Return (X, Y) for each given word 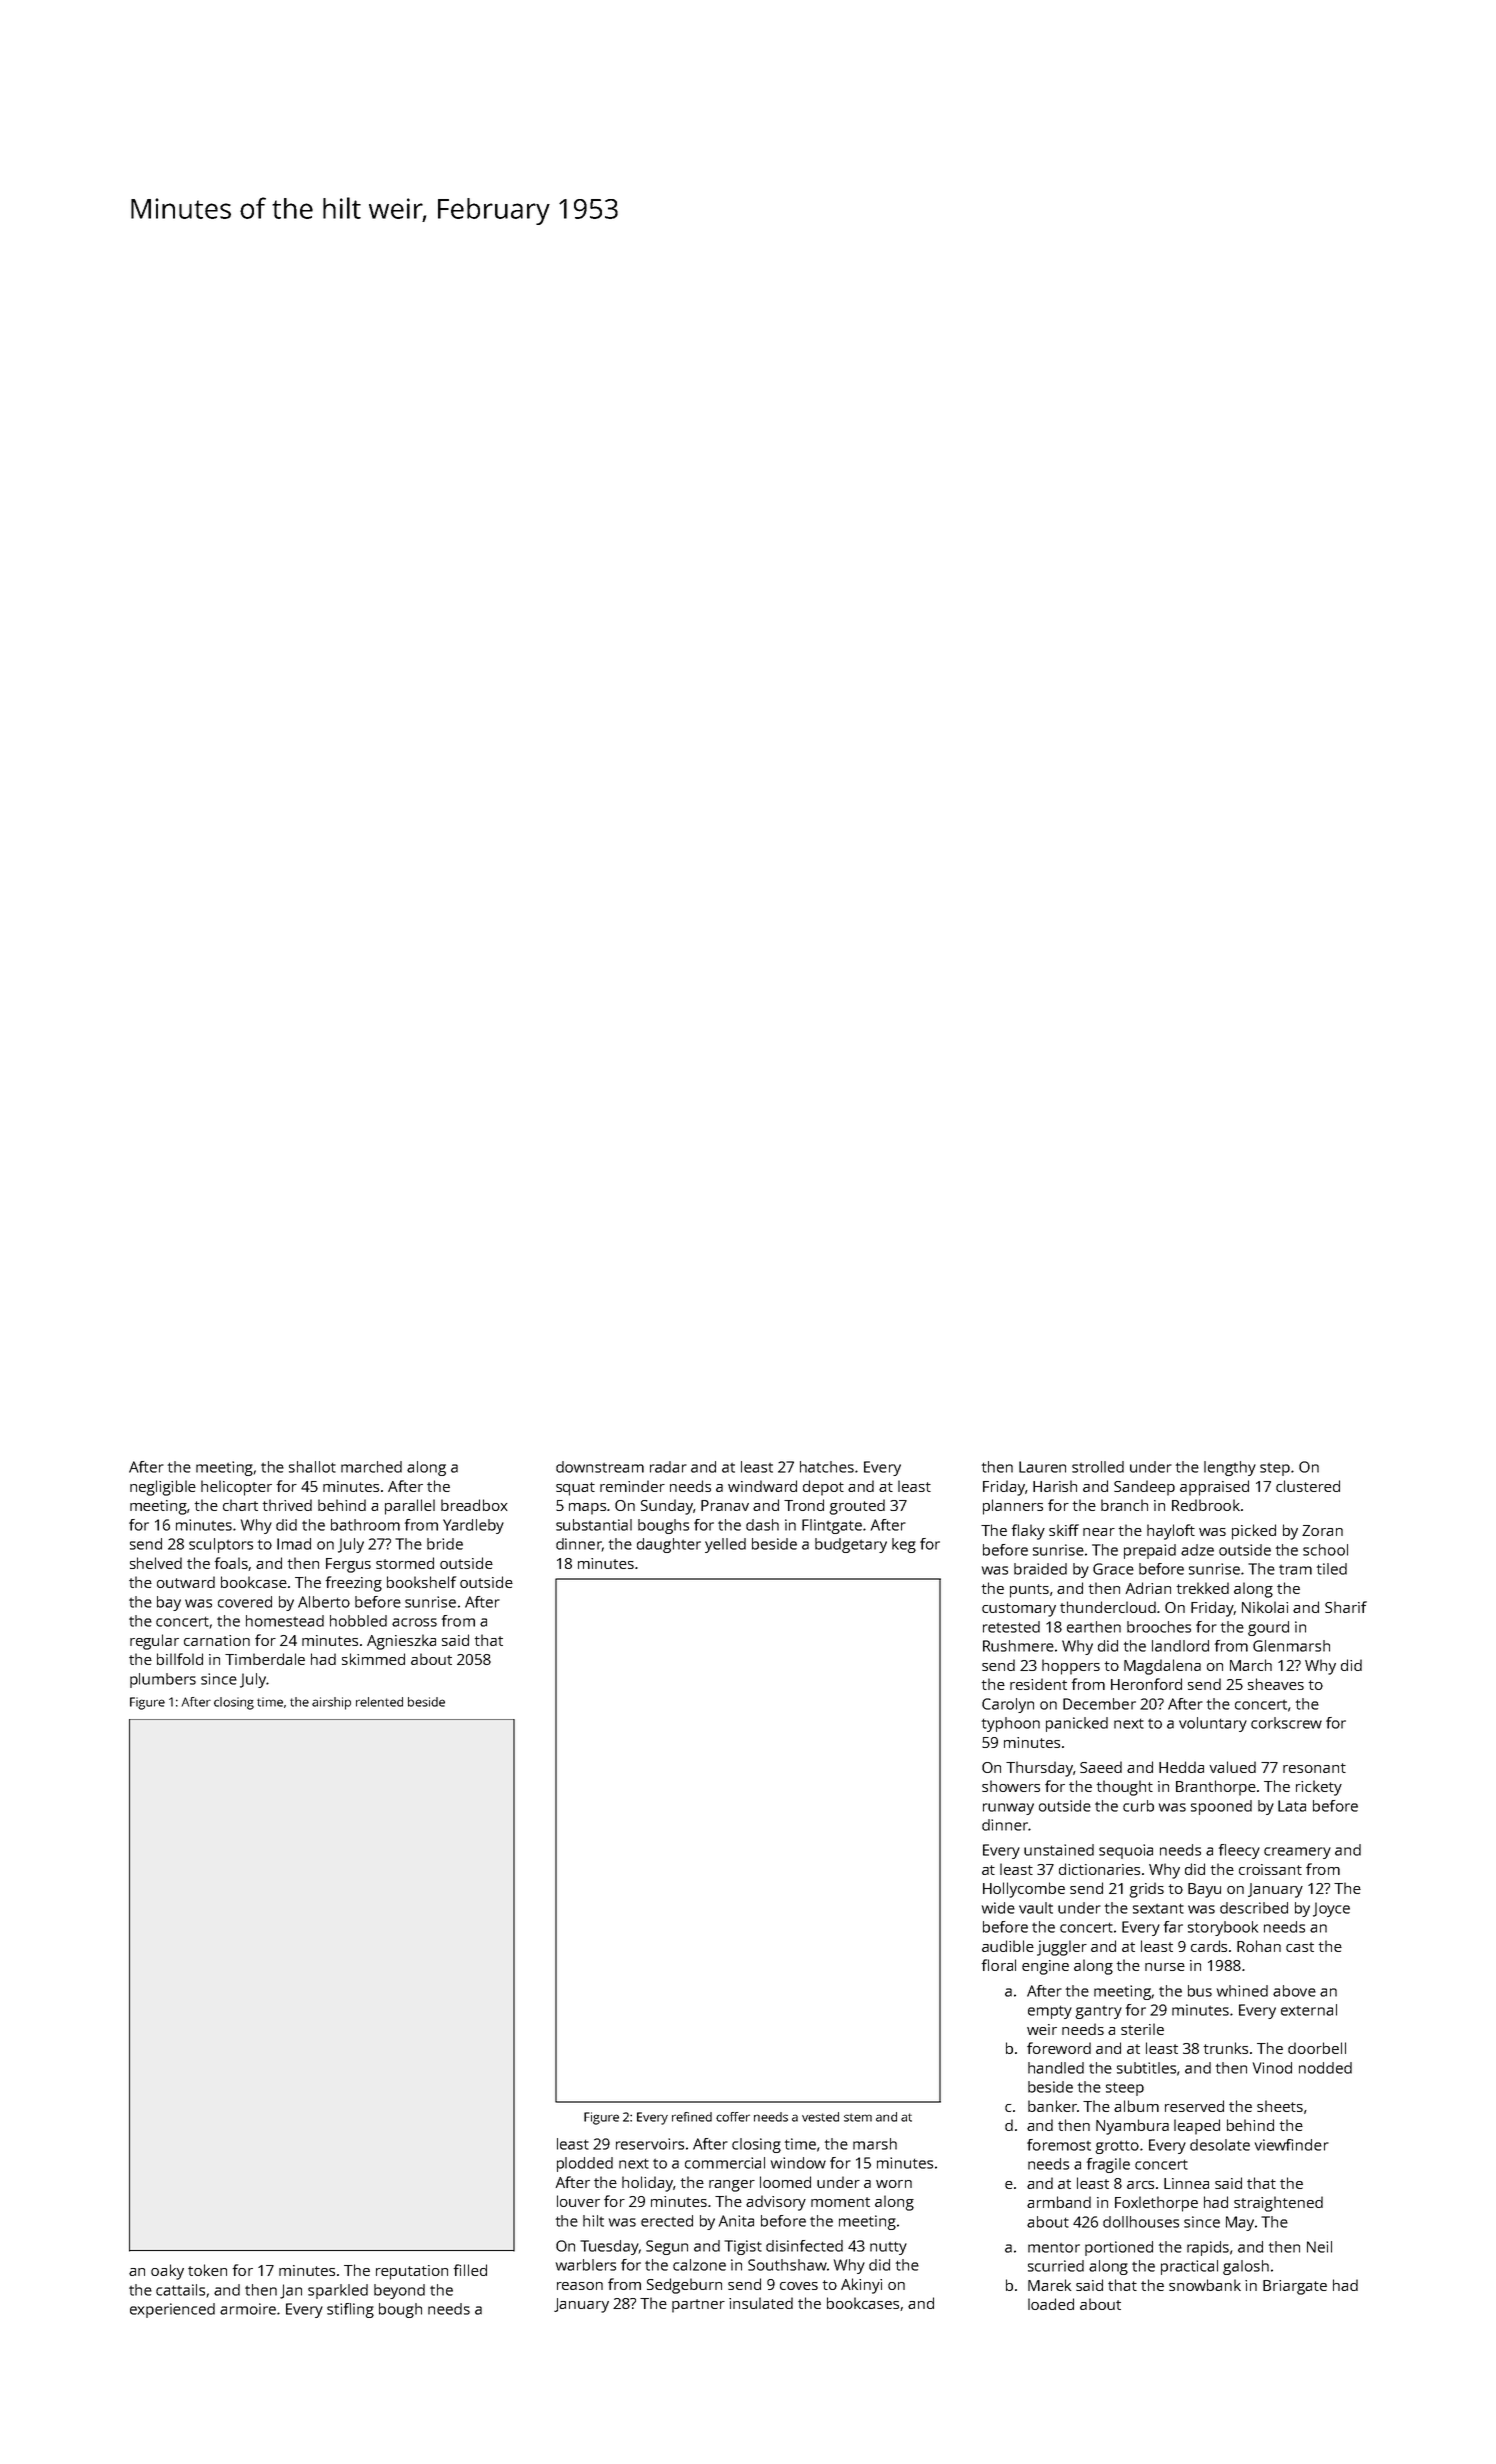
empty (1050, 2012)
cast (1300, 1947)
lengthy (1230, 1468)
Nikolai (1265, 1607)
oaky (167, 2272)
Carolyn (1008, 1705)
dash (762, 1525)
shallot (312, 1467)
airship (331, 1703)
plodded (585, 2164)
